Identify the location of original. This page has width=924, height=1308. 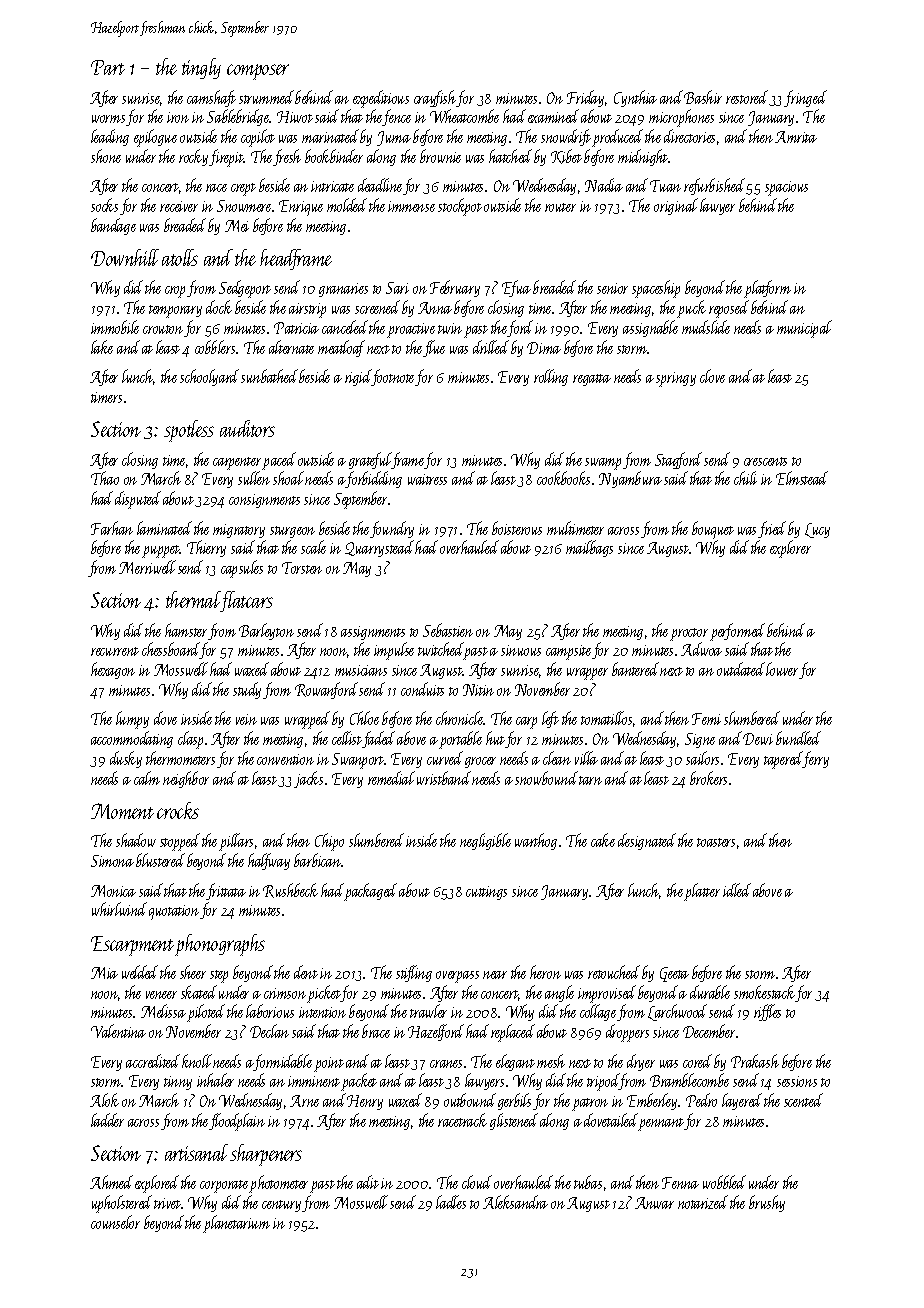
(676, 206).
